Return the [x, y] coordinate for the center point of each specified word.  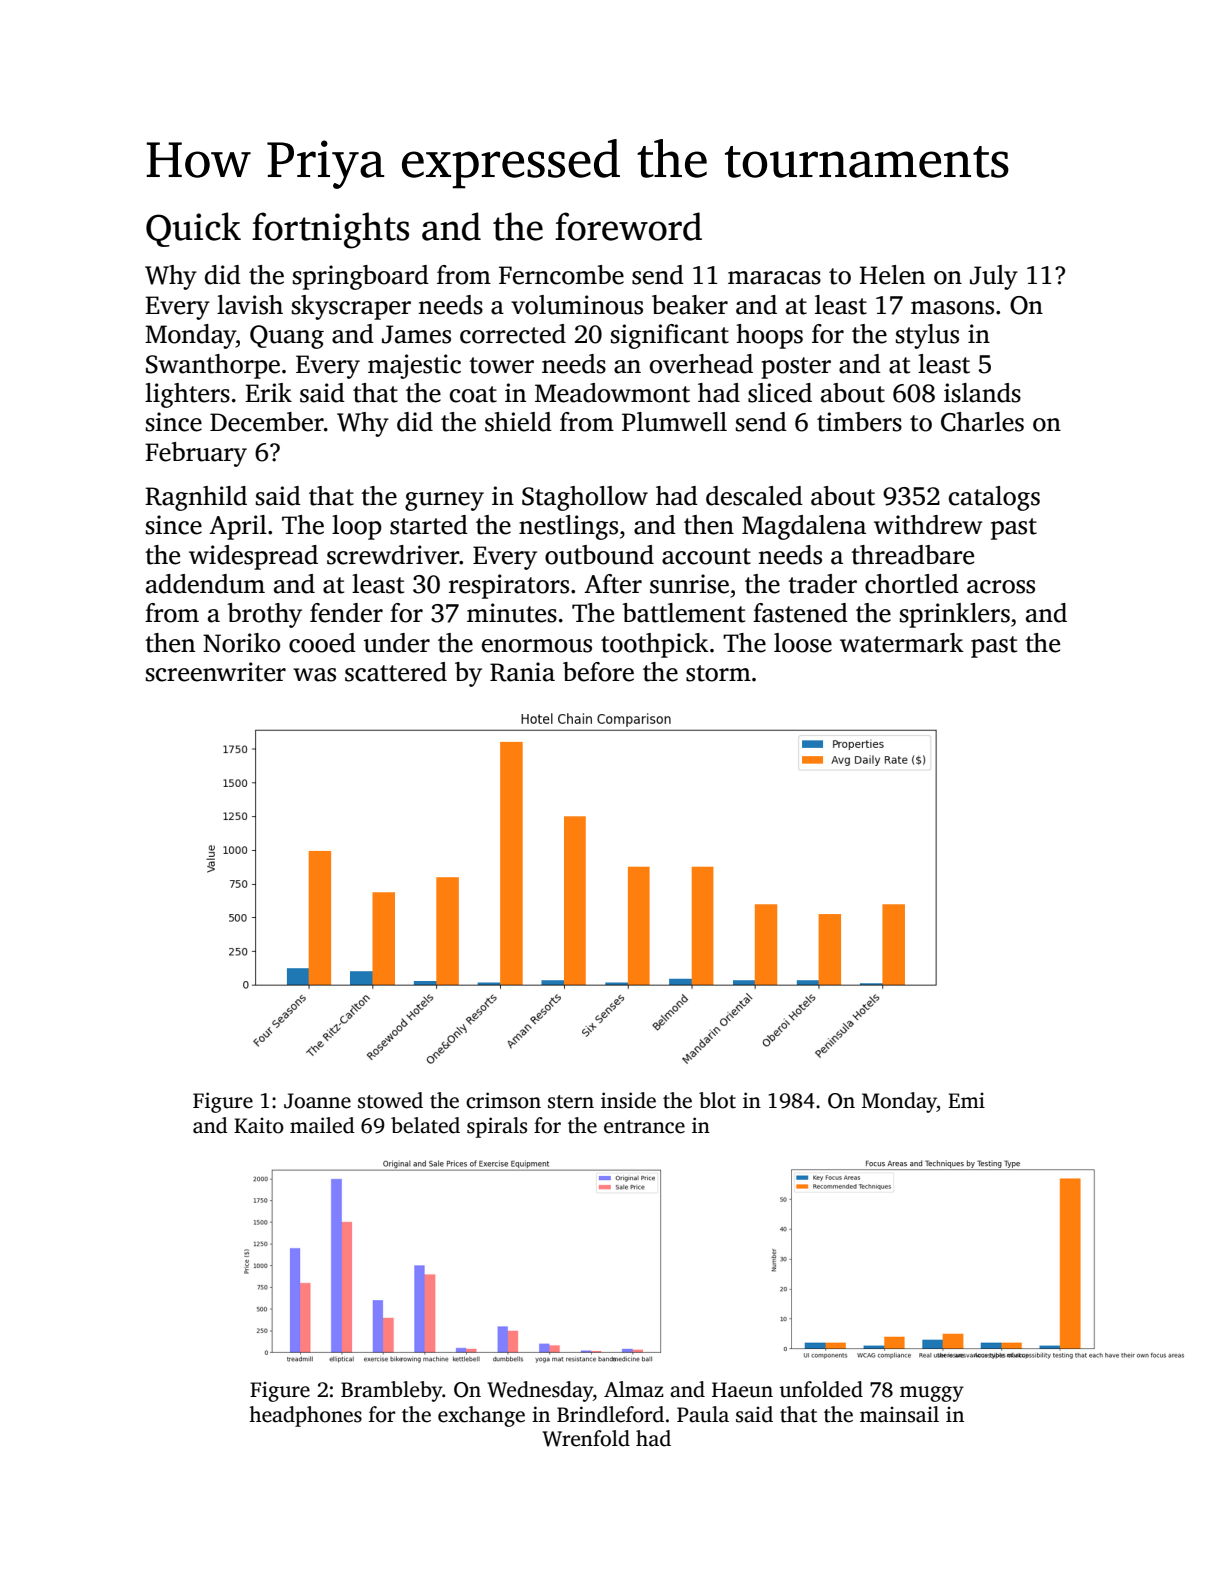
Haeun [742, 1390]
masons [952, 308]
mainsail [899, 1414]
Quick [193, 229]
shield [518, 422]
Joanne [317, 1101]
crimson [503, 1100]
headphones [305, 1416]
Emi [966, 1100]
